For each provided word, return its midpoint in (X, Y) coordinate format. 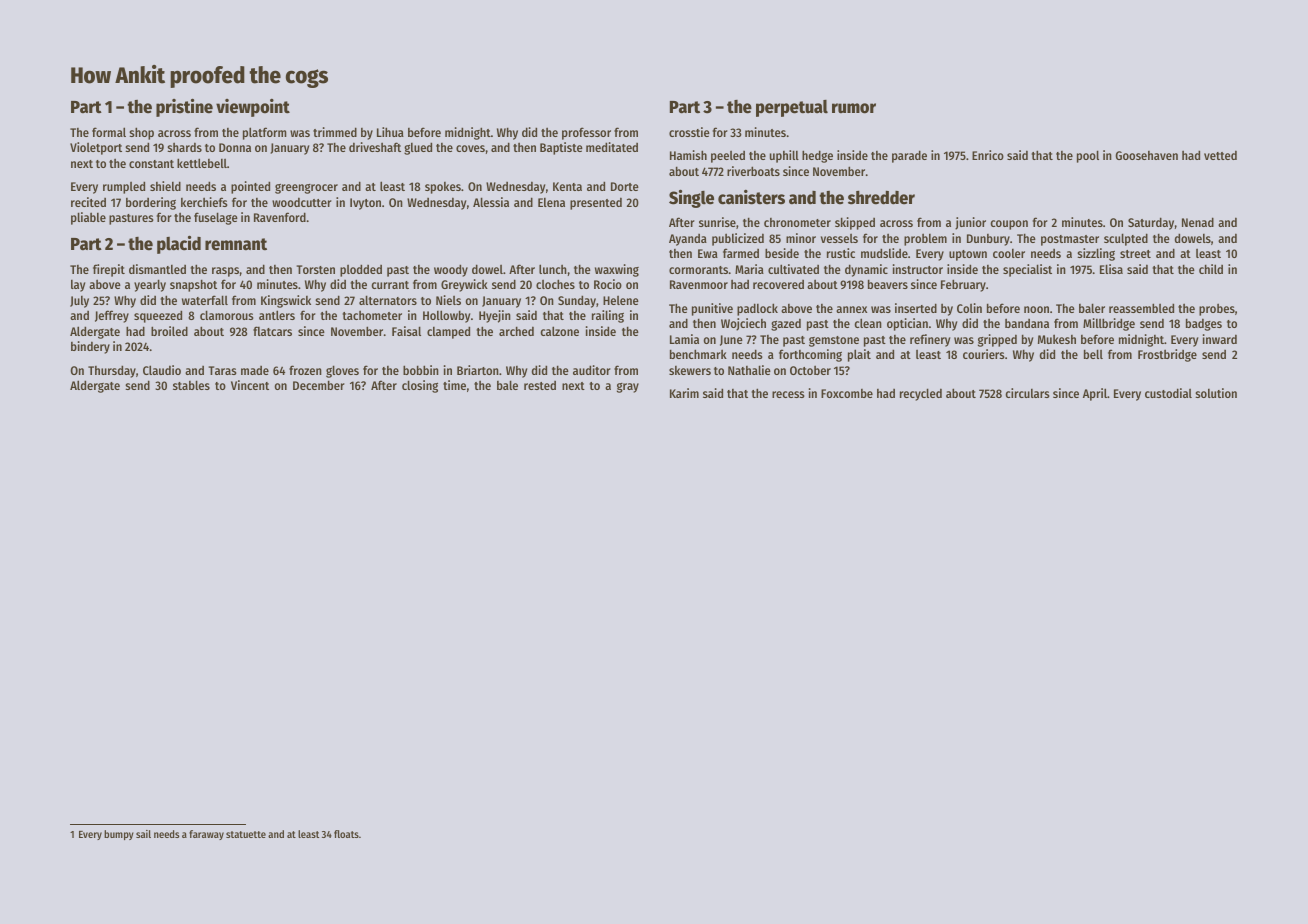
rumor (854, 108)
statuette (246, 834)
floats (346, 834)
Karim (684, 393)
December (319, 385)
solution (1216, 393)
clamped (448, 332)
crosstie (689, 132)
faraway (206, 835)
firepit (109, 270)
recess (788, 394)
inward (1220, 339)
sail (143, 834)
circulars (1027, 393)
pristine (184, 107)
